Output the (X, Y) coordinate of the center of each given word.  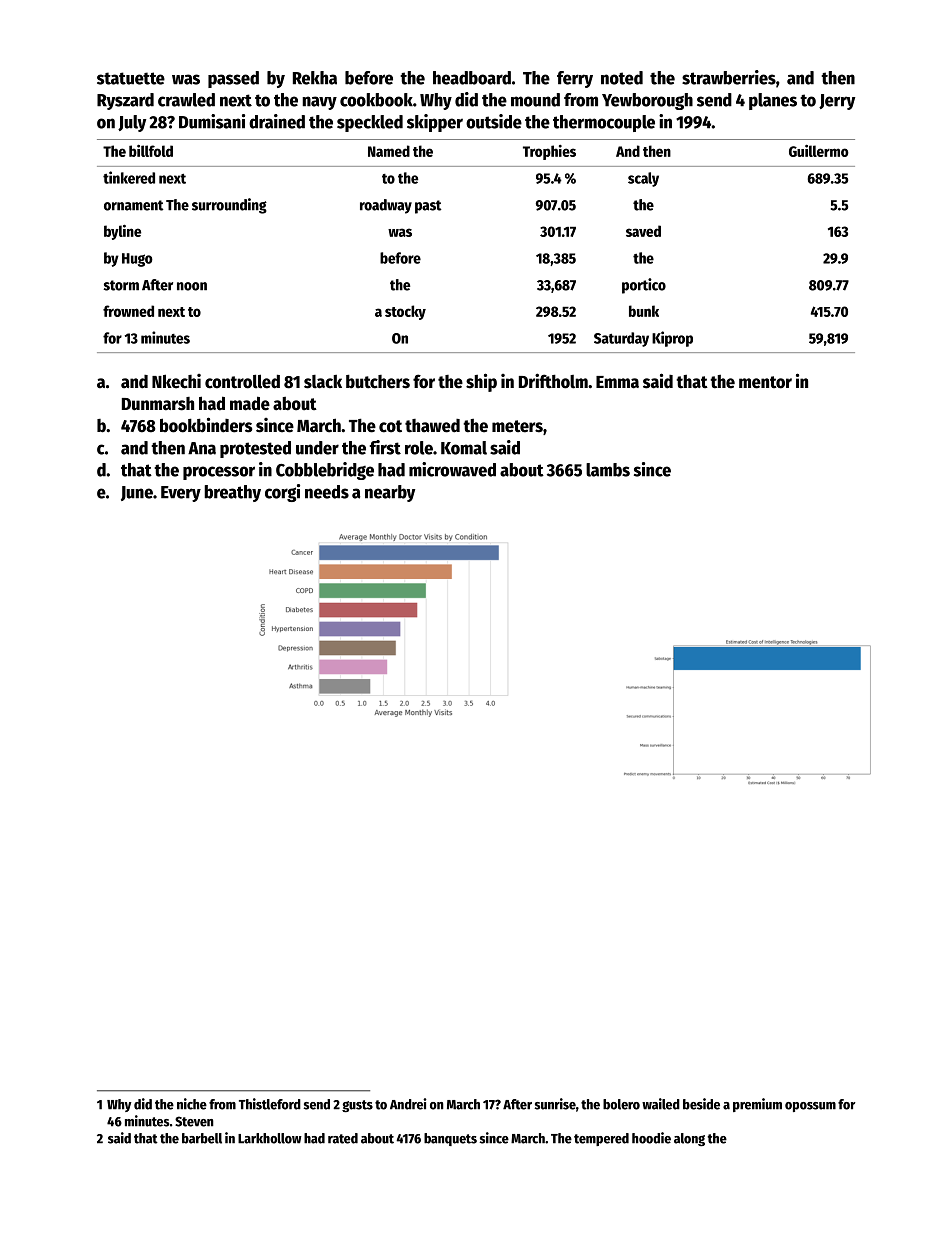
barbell (202, 1138)
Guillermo (819, 151)
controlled (242, 381)
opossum (810, 1107)
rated (343, 1138)
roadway (386, 206)
